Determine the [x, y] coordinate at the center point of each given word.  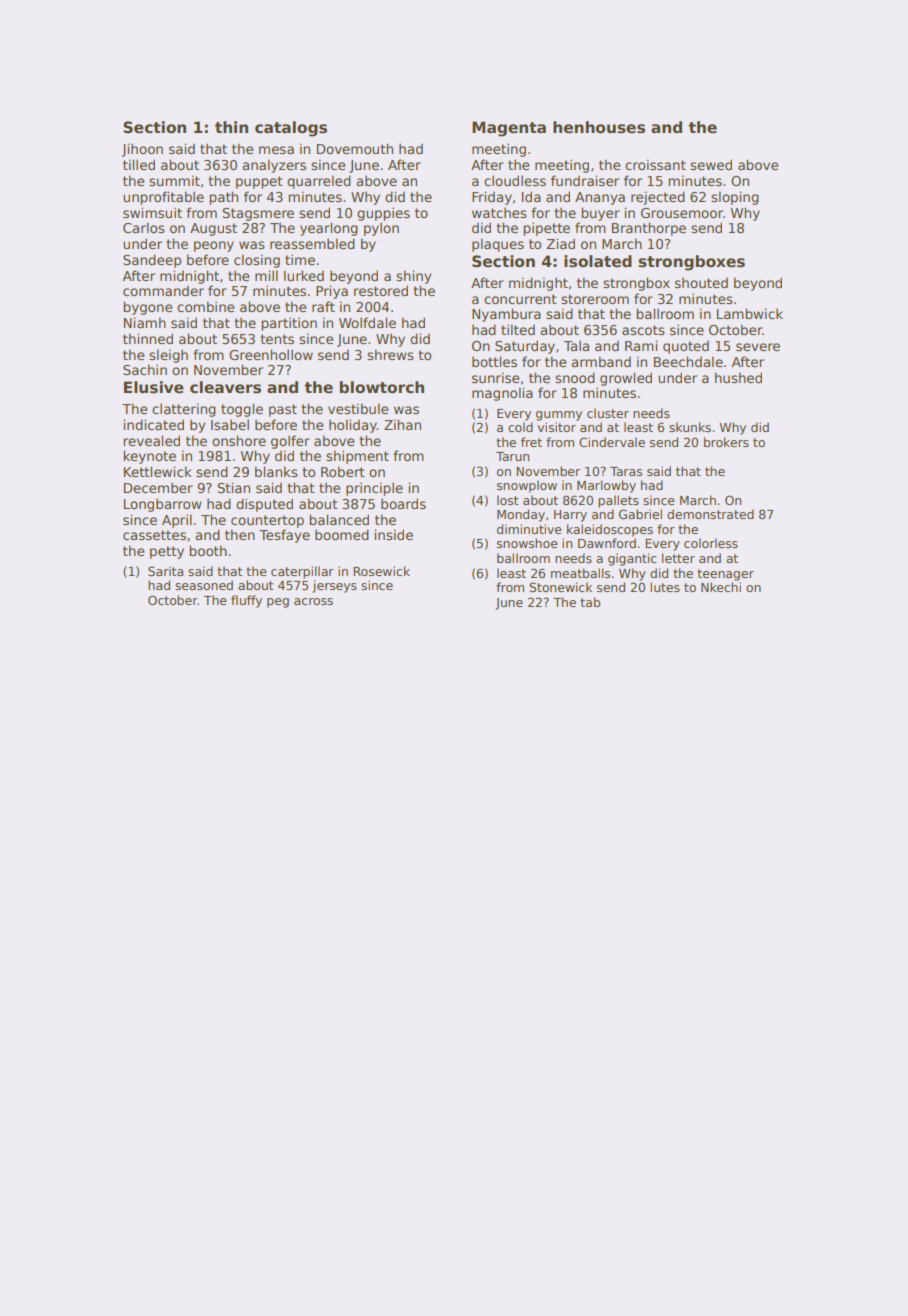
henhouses [599, 127]
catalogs [291, 129]
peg [278, 603]
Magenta [509, 129]
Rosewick [381, 571]
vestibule [358, 408]
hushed [738, 377]
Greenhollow [271, 354]
